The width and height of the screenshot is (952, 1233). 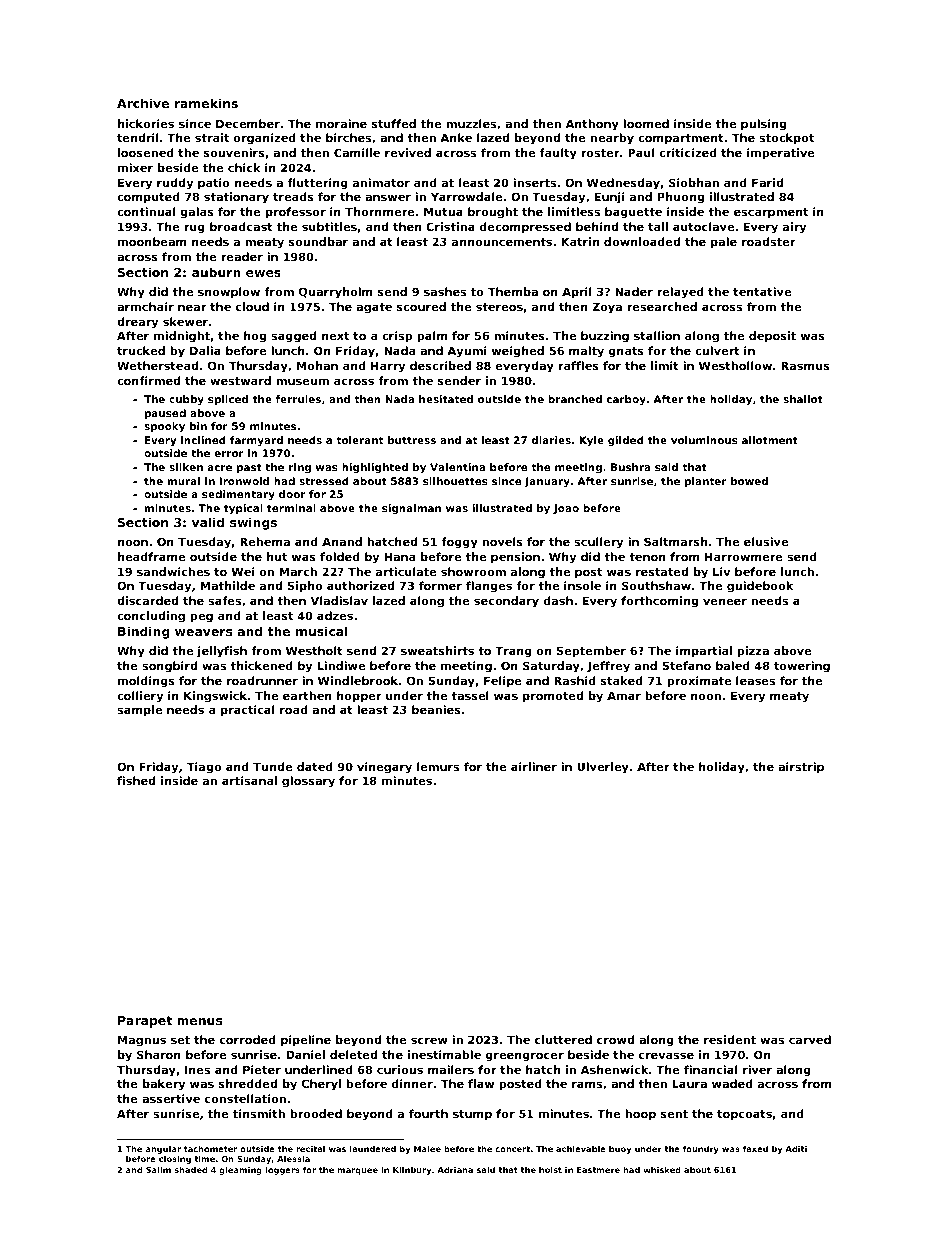 What do you see at coordinates (315, 766) in the screenshot?
I see `dated` at bounding box center [315, 766].
